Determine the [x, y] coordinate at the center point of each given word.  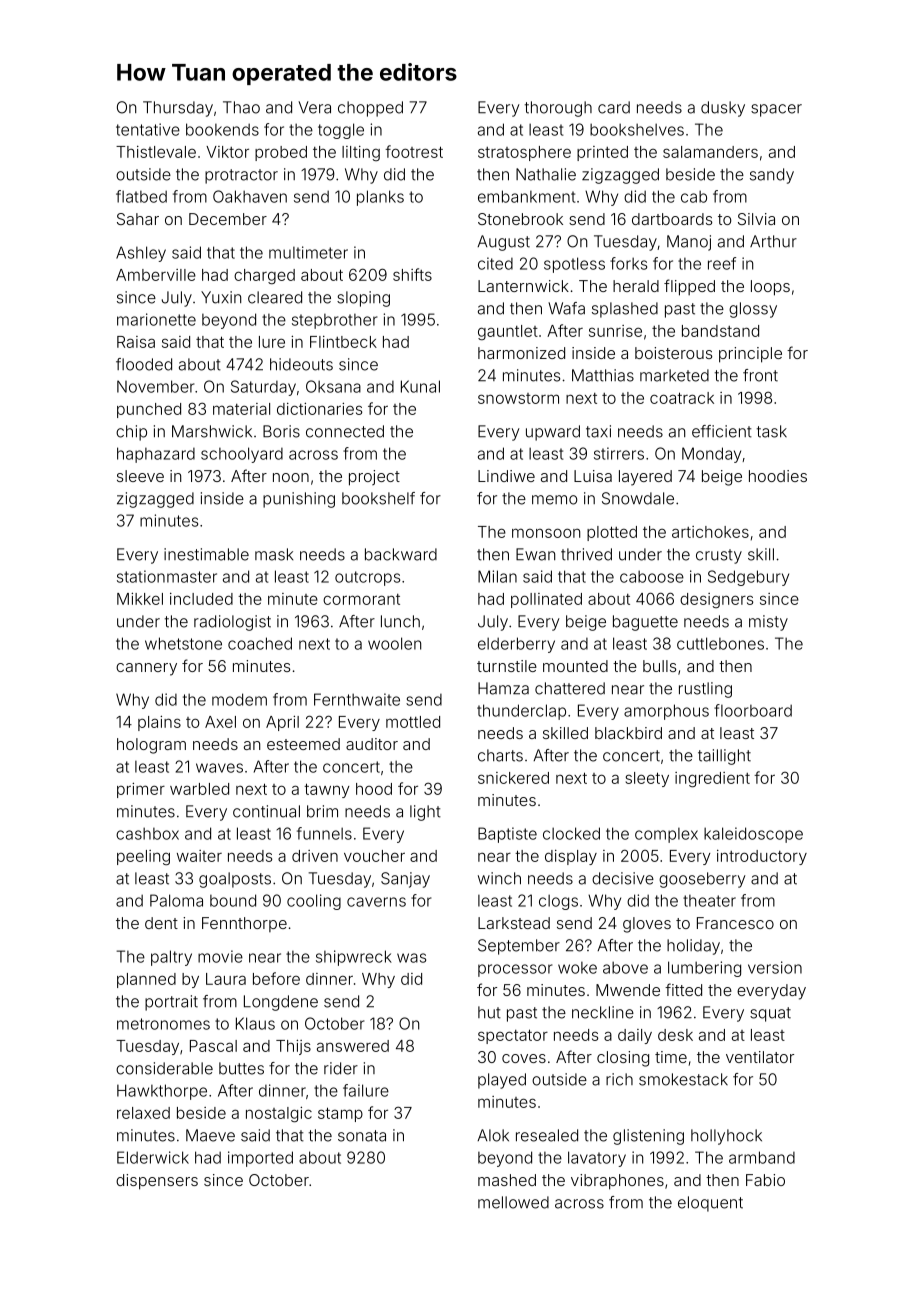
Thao [241, 107]
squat [770, 1014]
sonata [362, 1136]
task [772, 431]
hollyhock [726, 1137]
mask [274, 554]
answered [353, 1046]
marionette [156, 319]
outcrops [367, 578]
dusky [723, 109]
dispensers [157, 1182]
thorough [558, 109]
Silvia [756, 219]
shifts [412, 274]
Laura [226, 979]
